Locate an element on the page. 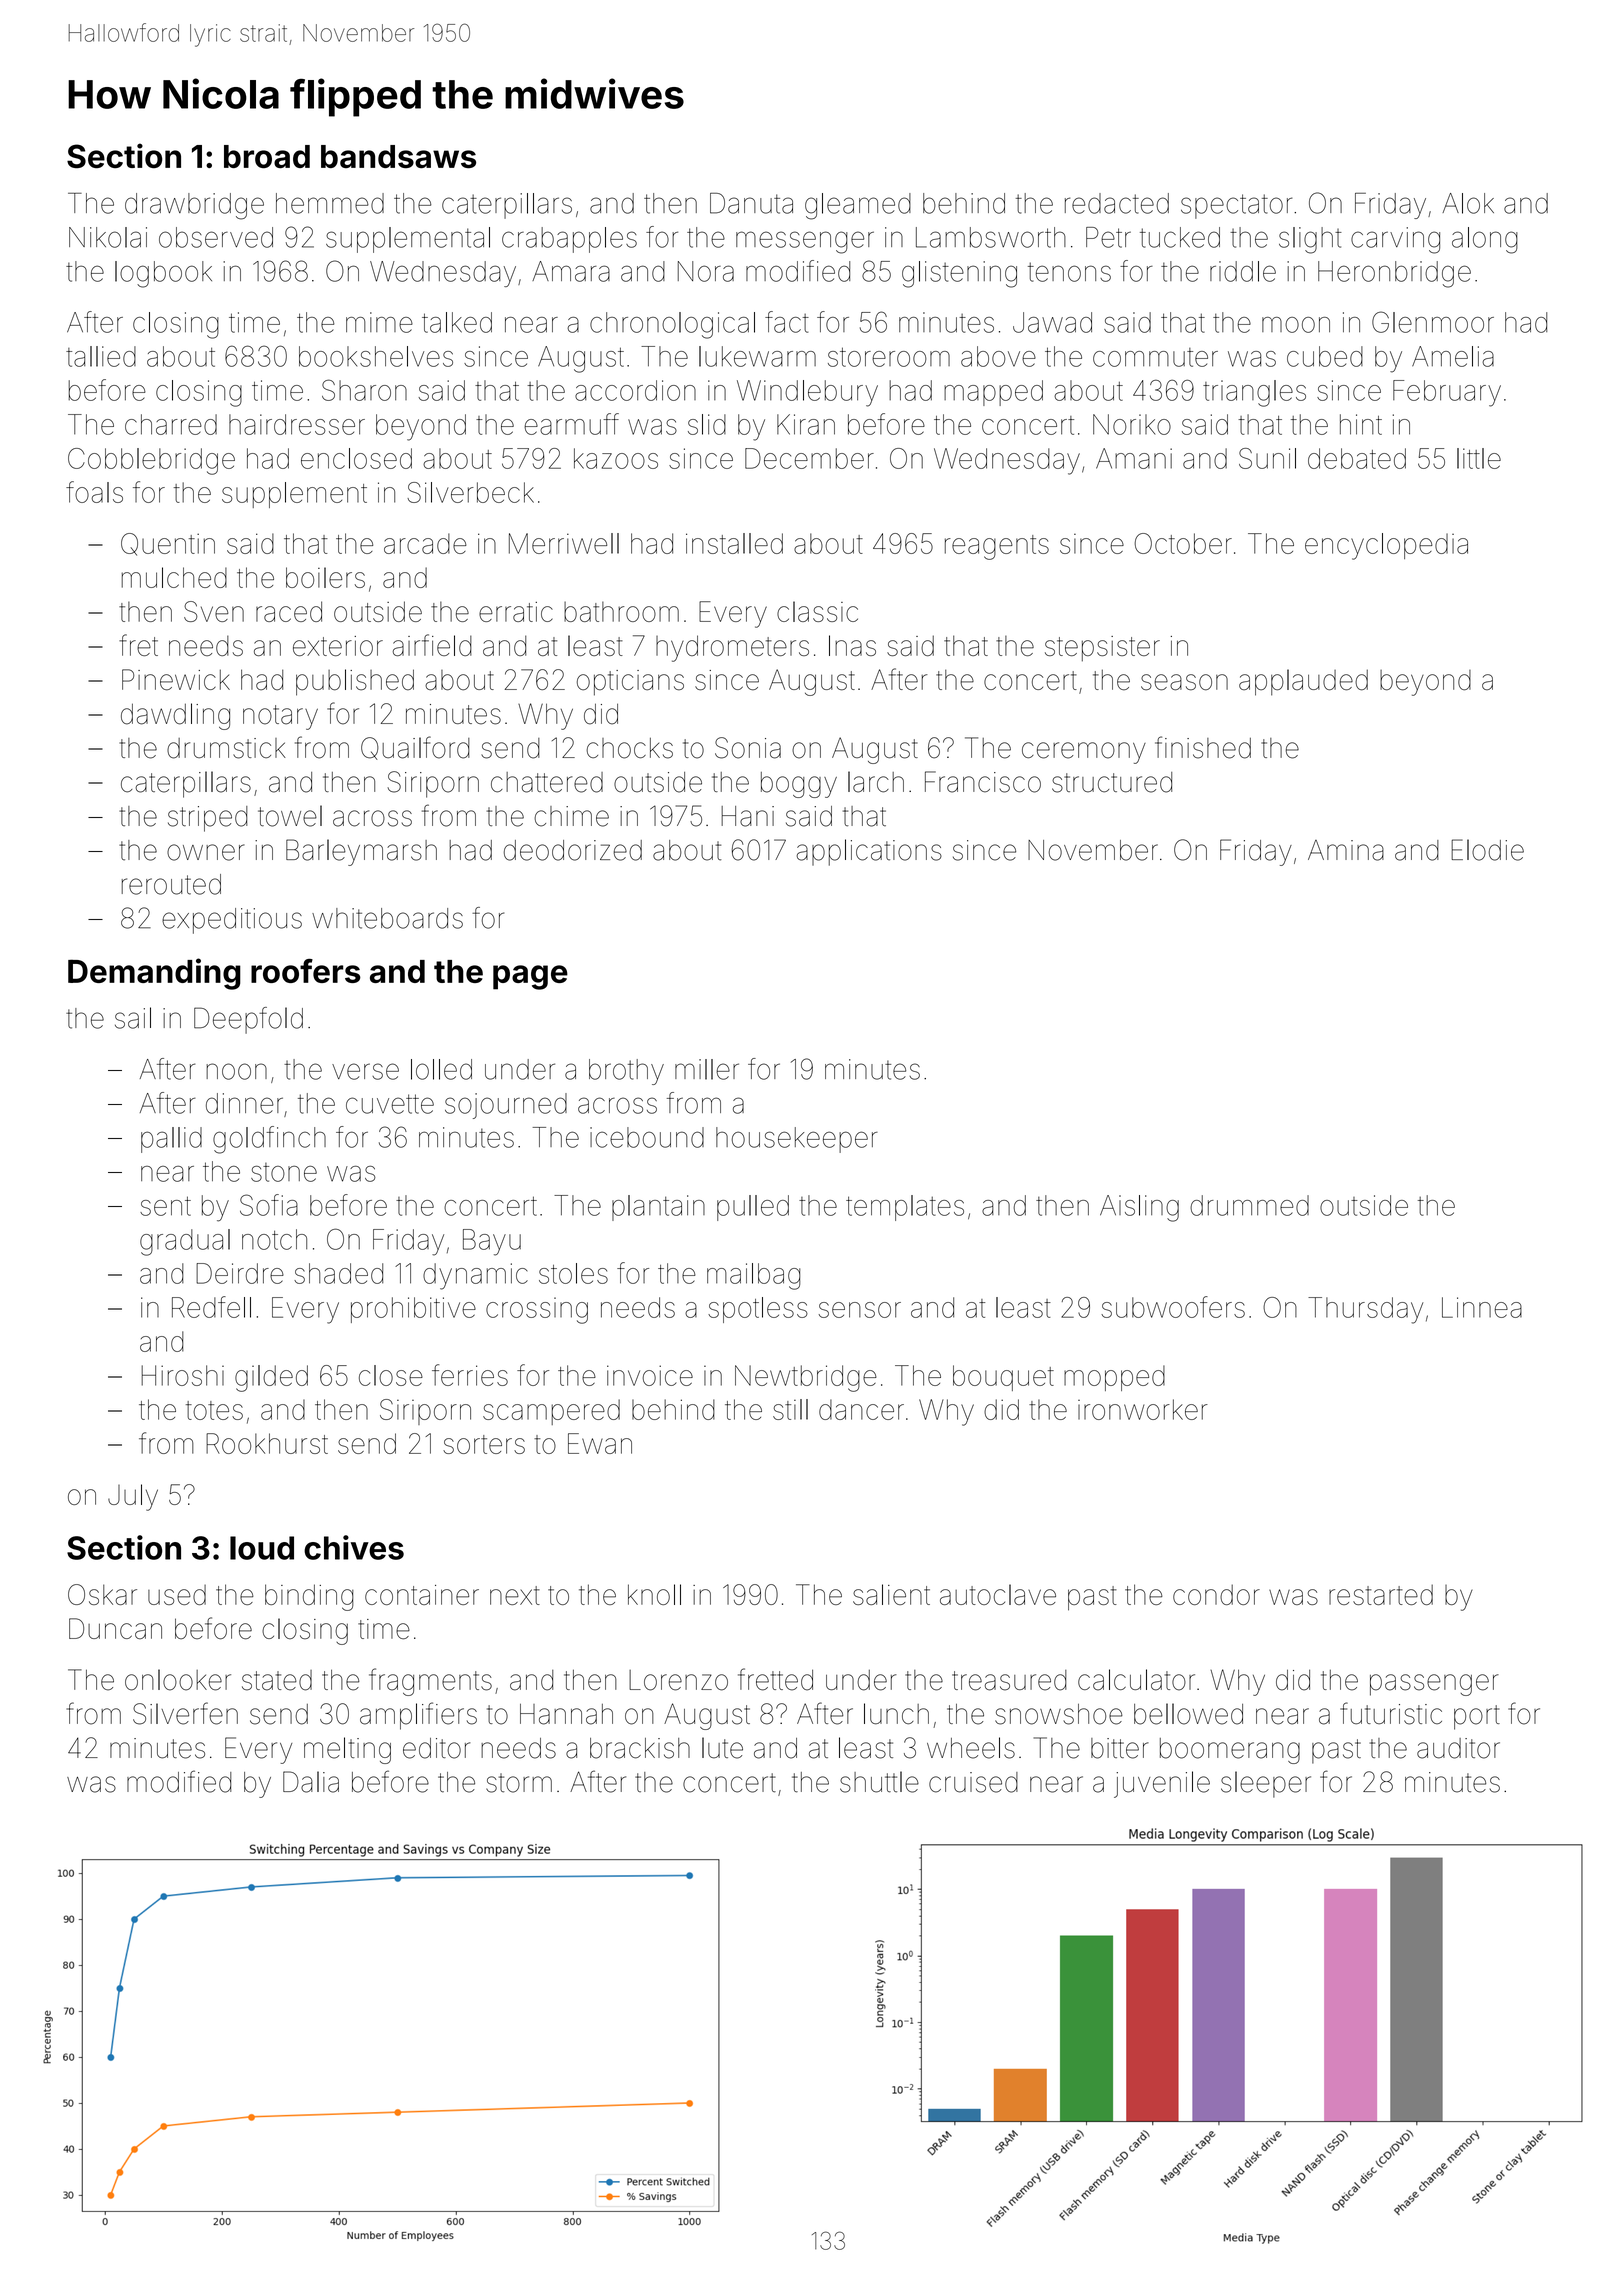  Elodie is located at coordinates (1487, 850).
